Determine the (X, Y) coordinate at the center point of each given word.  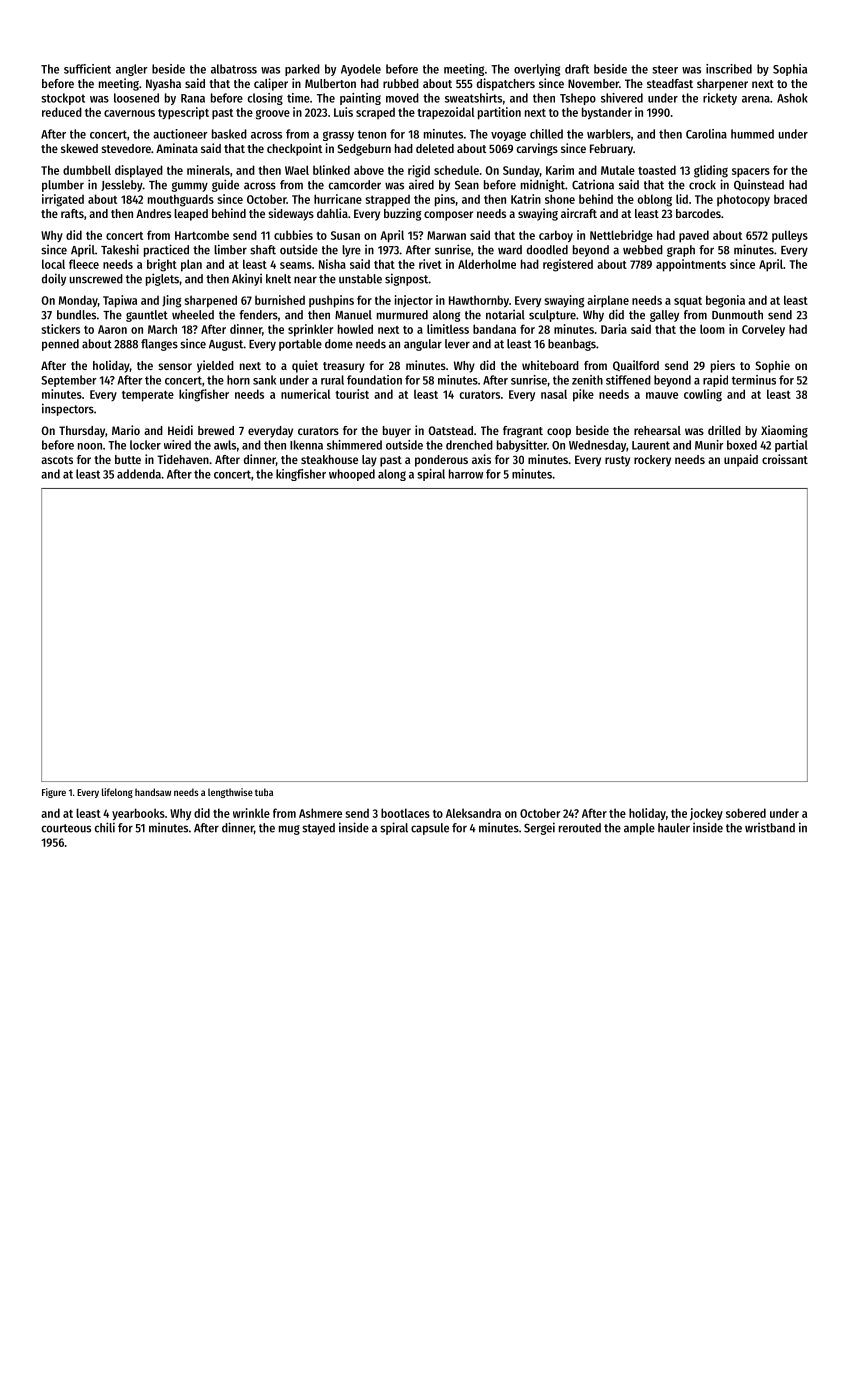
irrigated (63, 200)
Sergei (539, 828)
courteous (66, 828)
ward (510, 250)
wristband (770, 827)
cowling (703, 395)
